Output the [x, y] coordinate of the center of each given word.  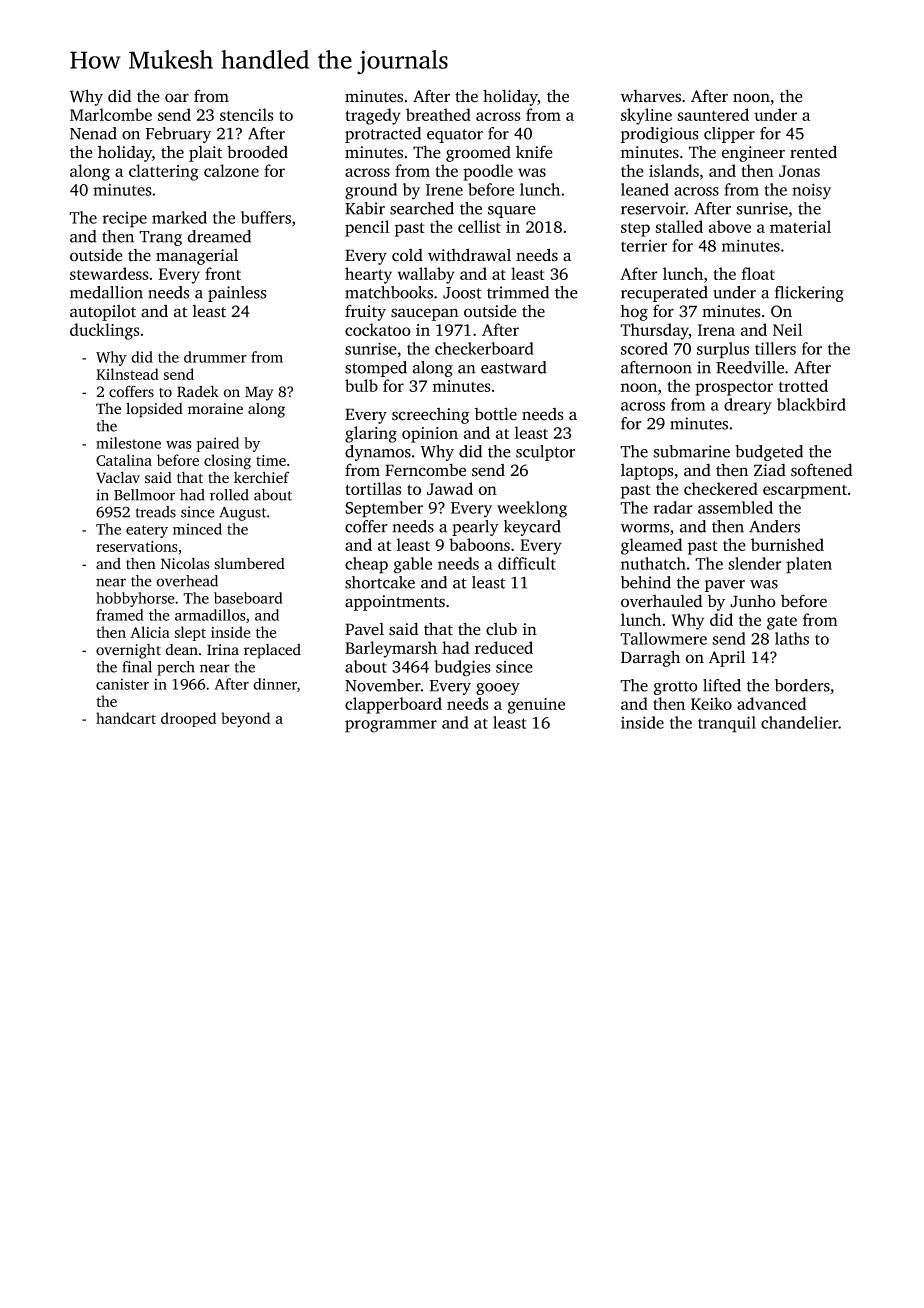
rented [813, 152]
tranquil [727, 724]
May [259, 393]
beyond [245, 720]
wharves [651, 96]
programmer [391, 726]
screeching [430, 416]
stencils [247, 114]
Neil [787, 329]
